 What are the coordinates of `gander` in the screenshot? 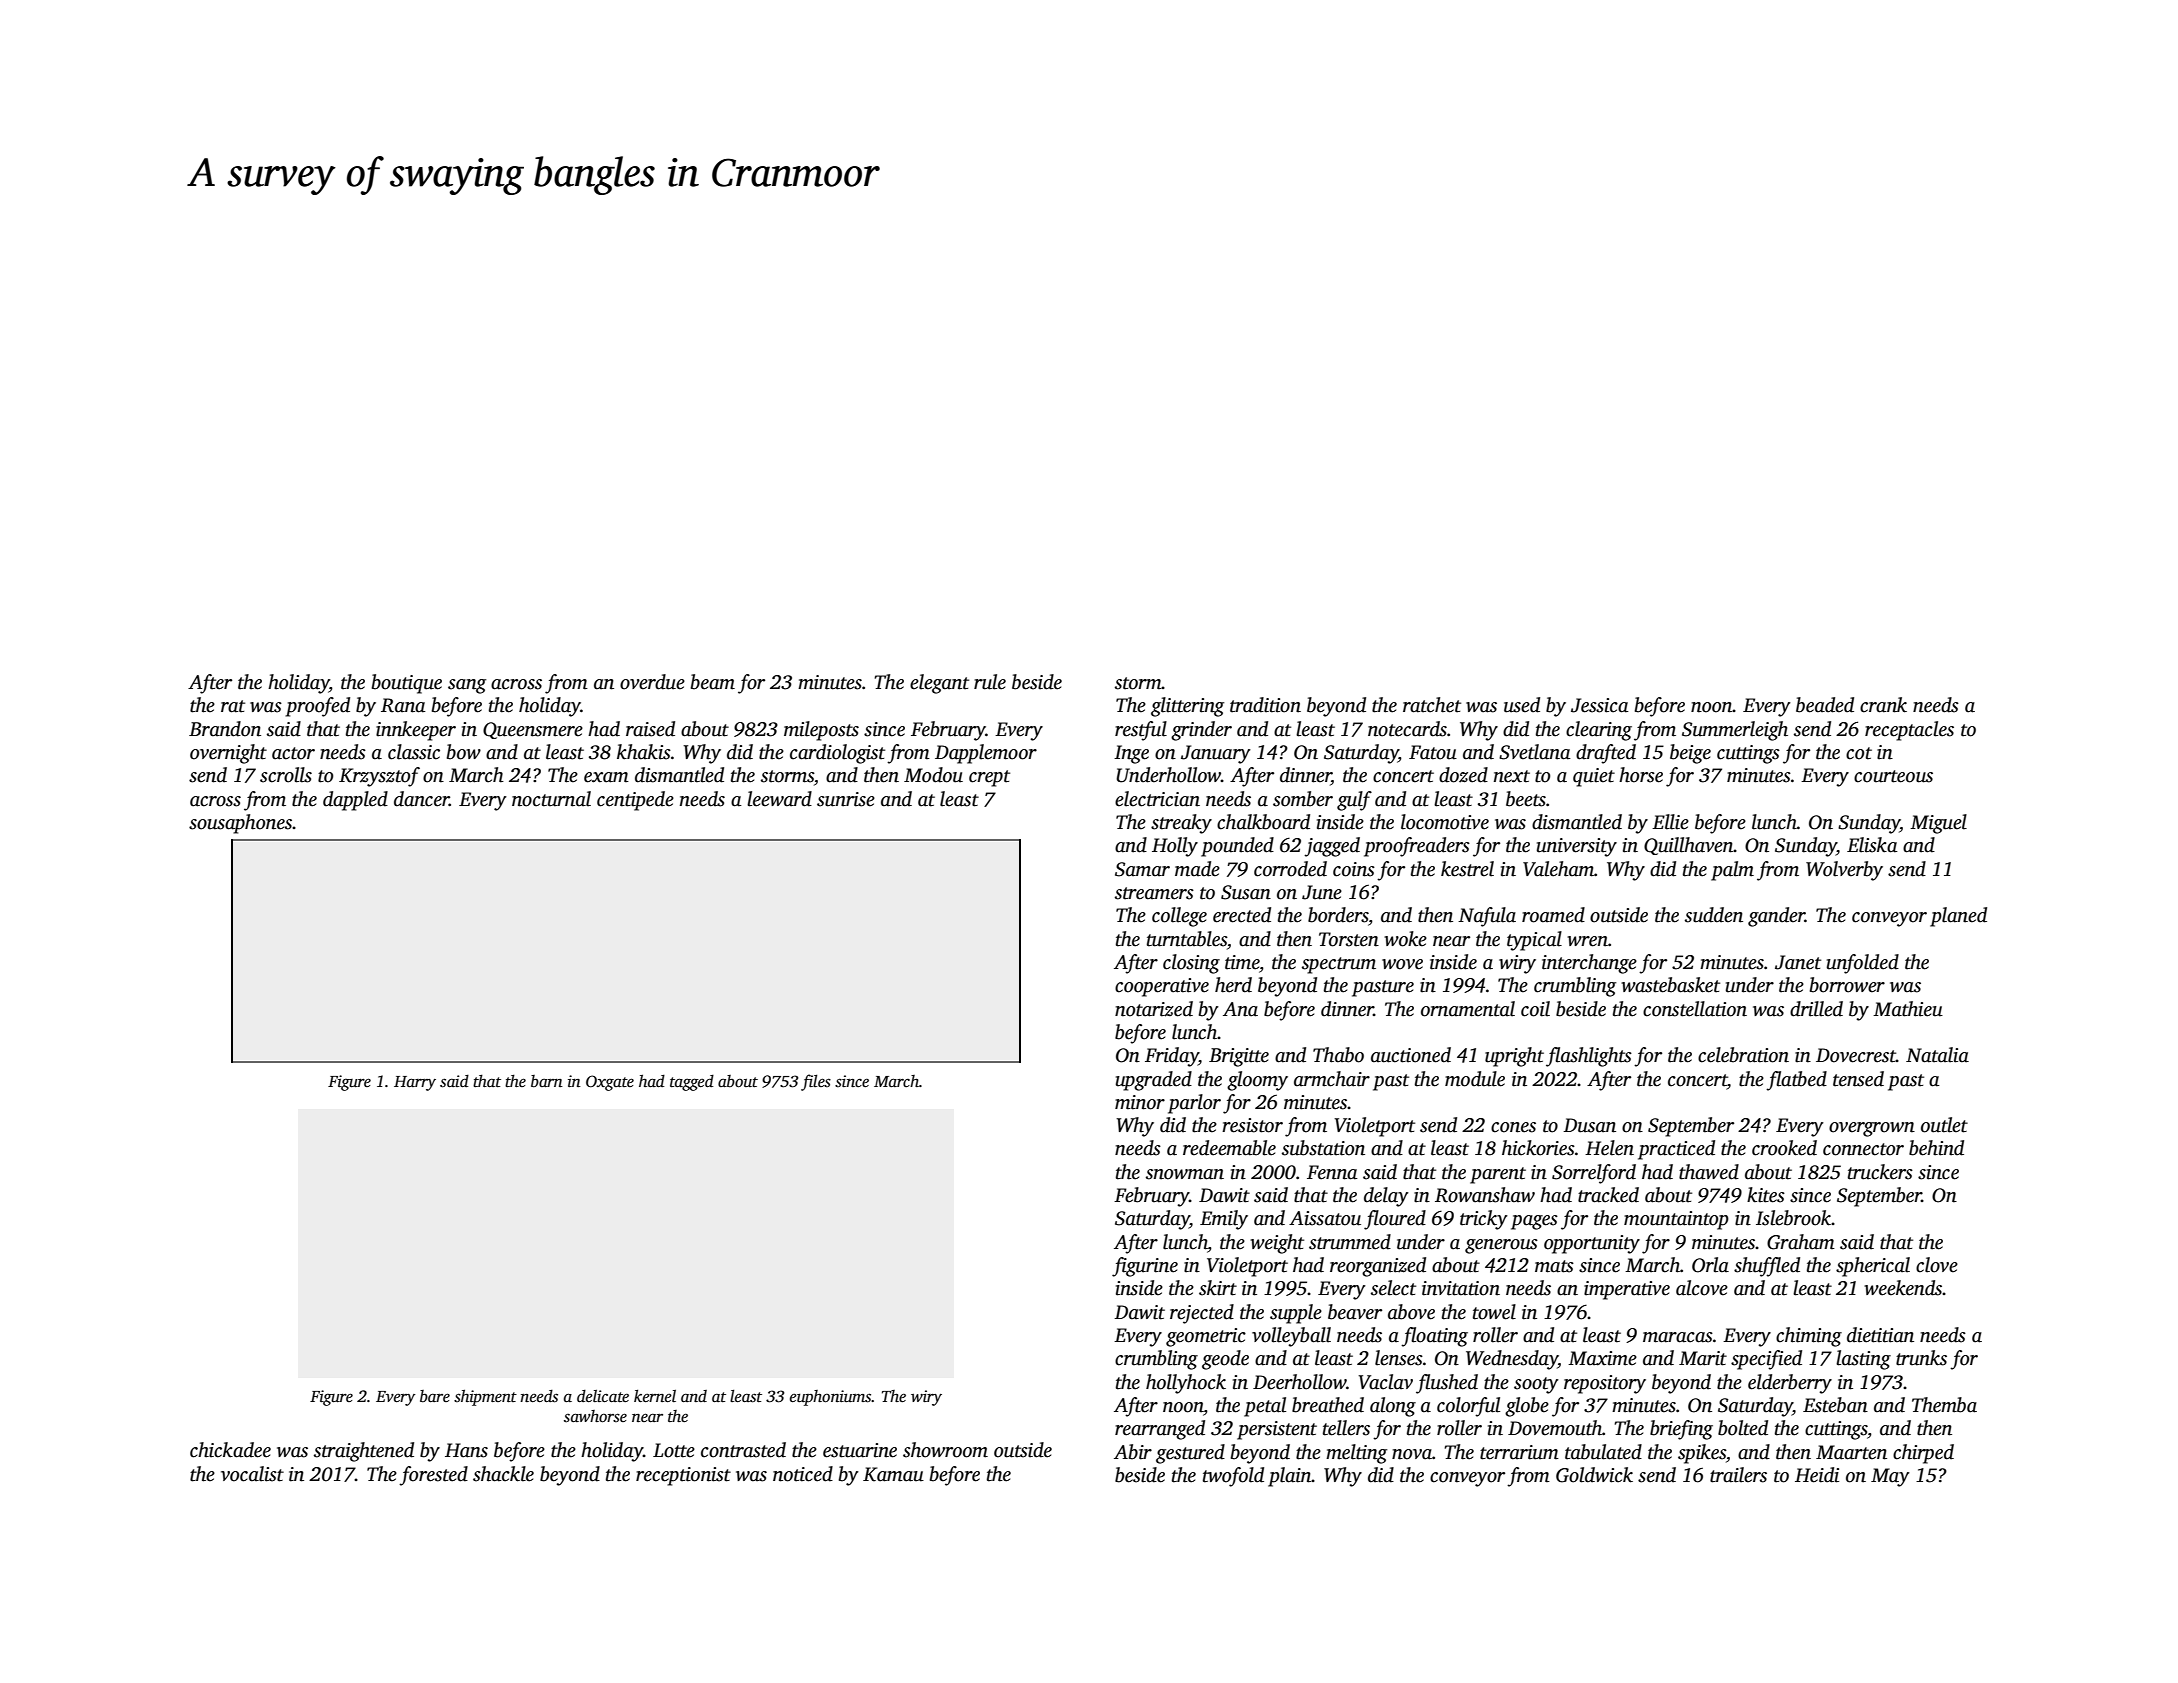 It's located at (1776, 917).
